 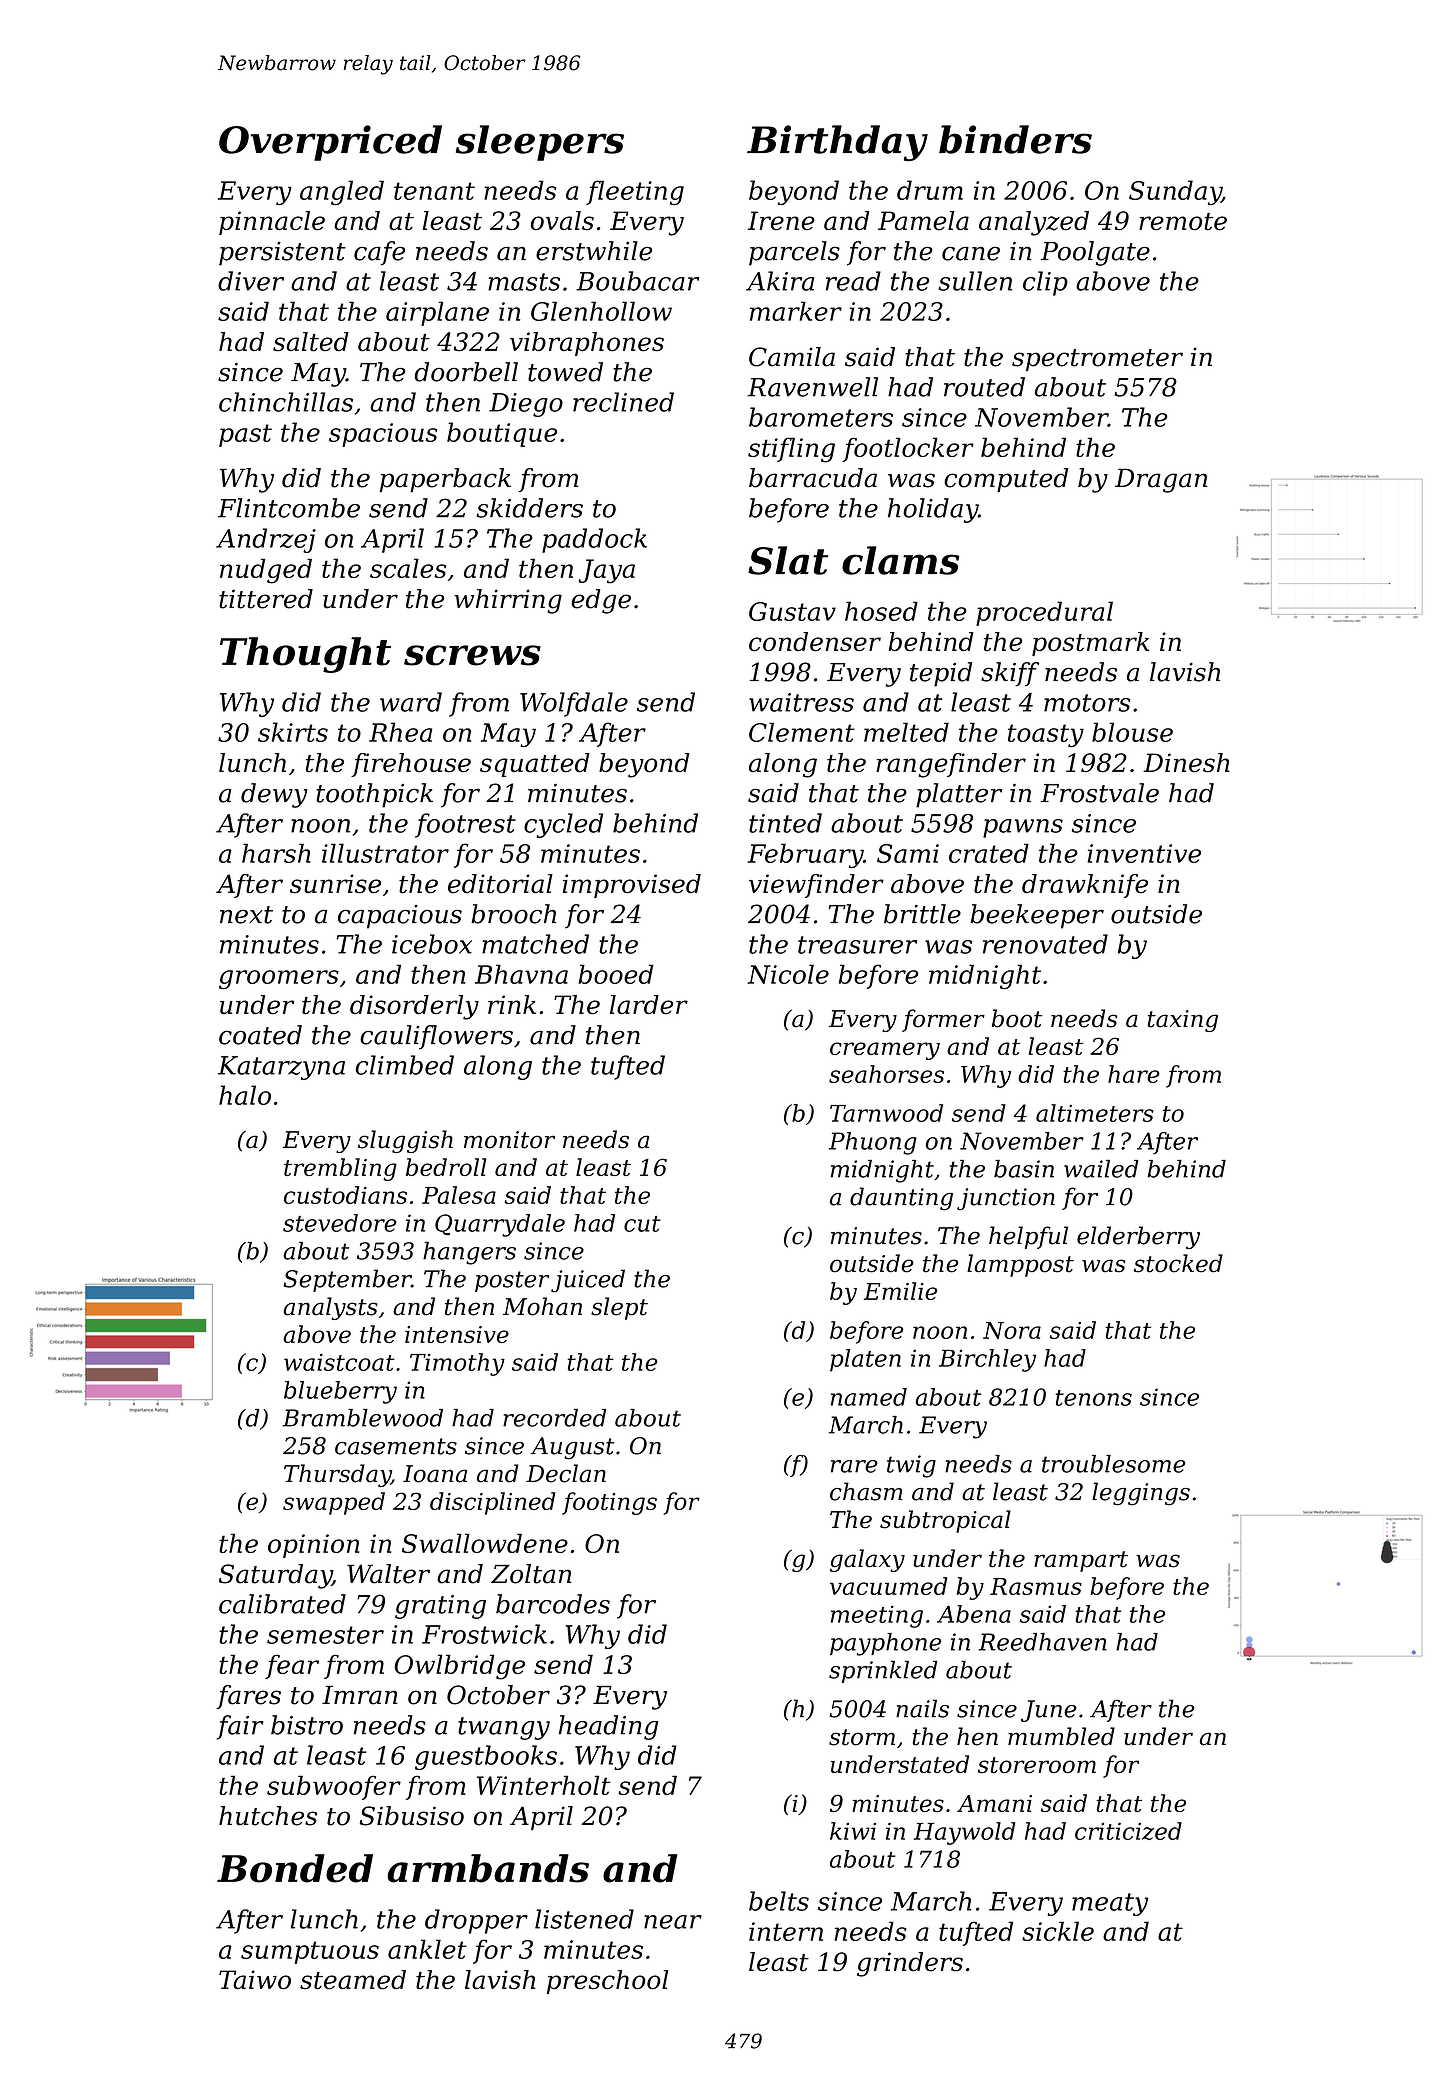 I want to click on Rhea, so click(x=400, y=732).
